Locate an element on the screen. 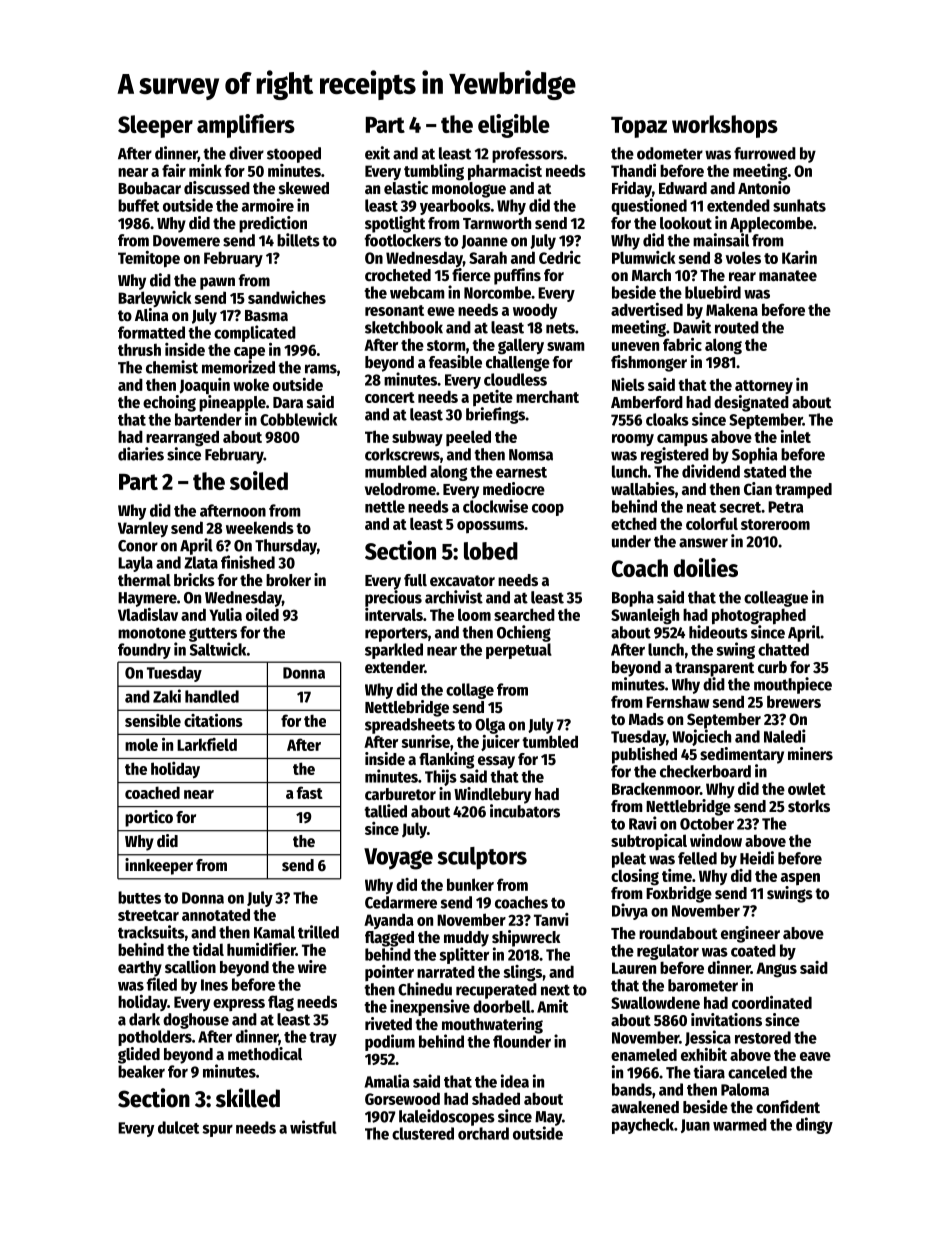 This screenshot has height=1233, width=952. fierce is located at coordinates (471, 275).
